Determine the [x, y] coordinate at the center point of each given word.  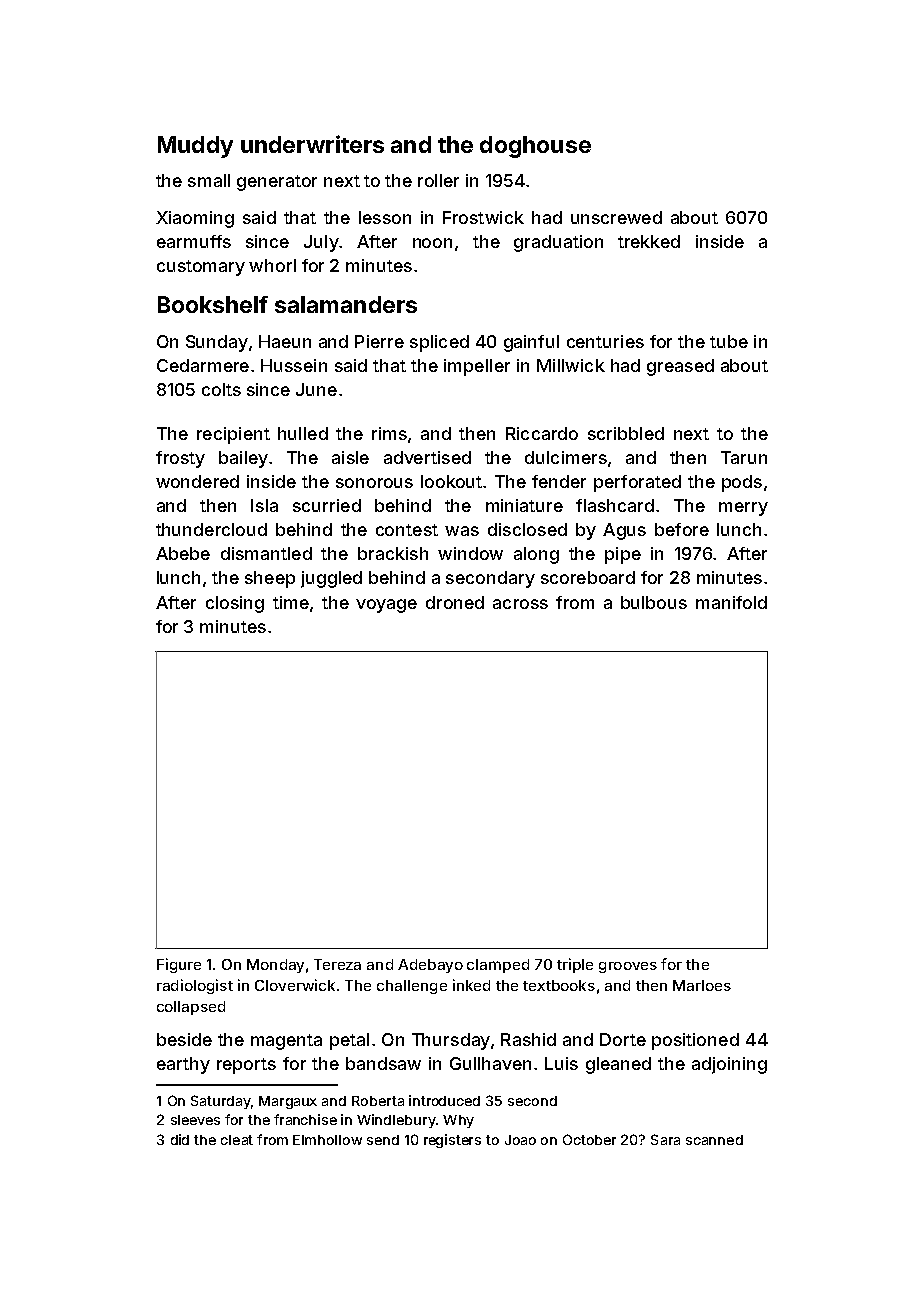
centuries [605, 341]
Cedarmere [203, 365]
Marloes [702, 985]
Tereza [337, 964]
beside [184, 1039]
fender [559, 481]
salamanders [346, 304]
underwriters [312, 144]
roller [438, 180]
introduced [444, 1100]
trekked [649, 241]
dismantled [266, 553]
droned [455, 602]
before [682, 529]
